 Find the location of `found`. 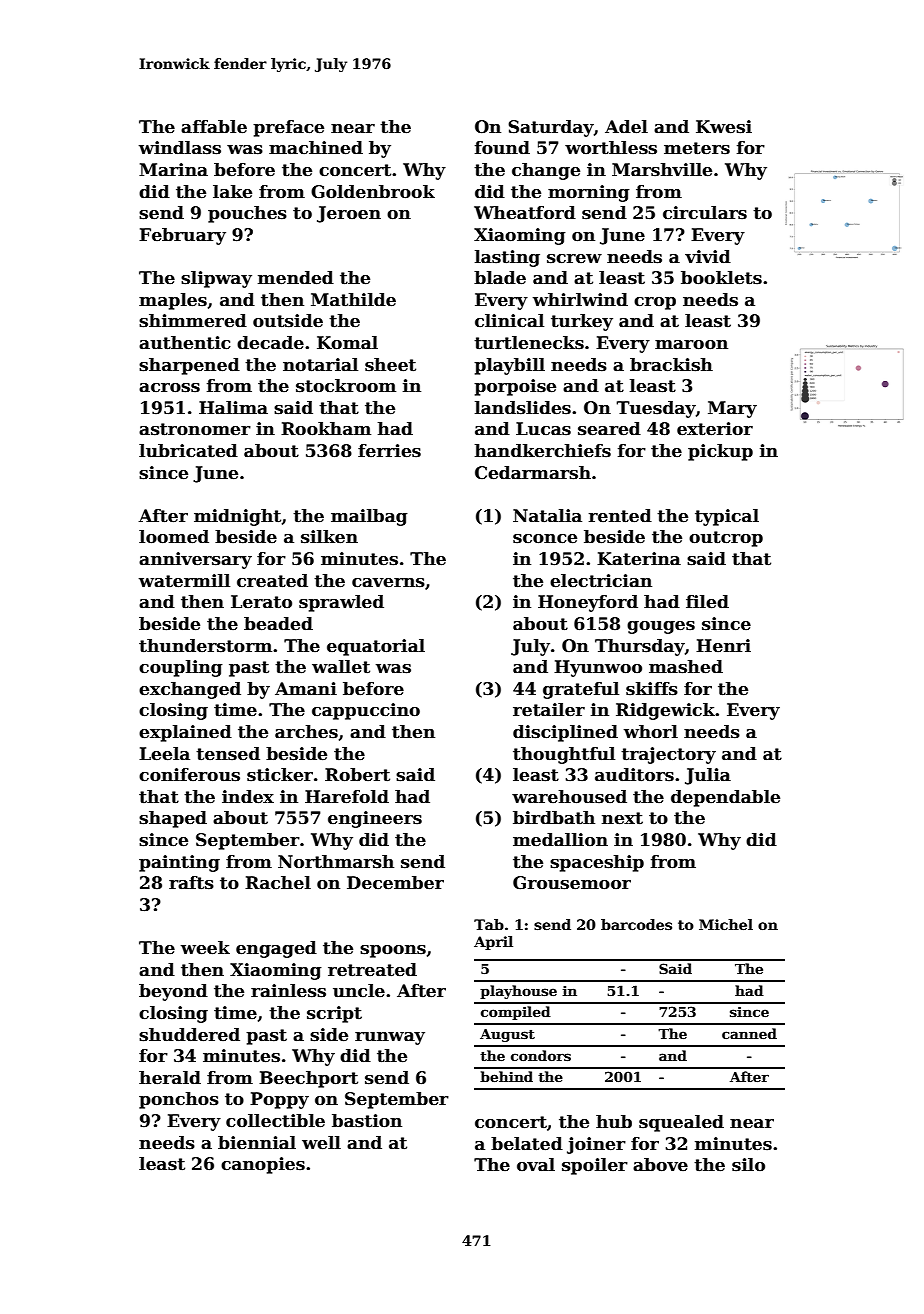

found is located at coordinates (502, 148).
